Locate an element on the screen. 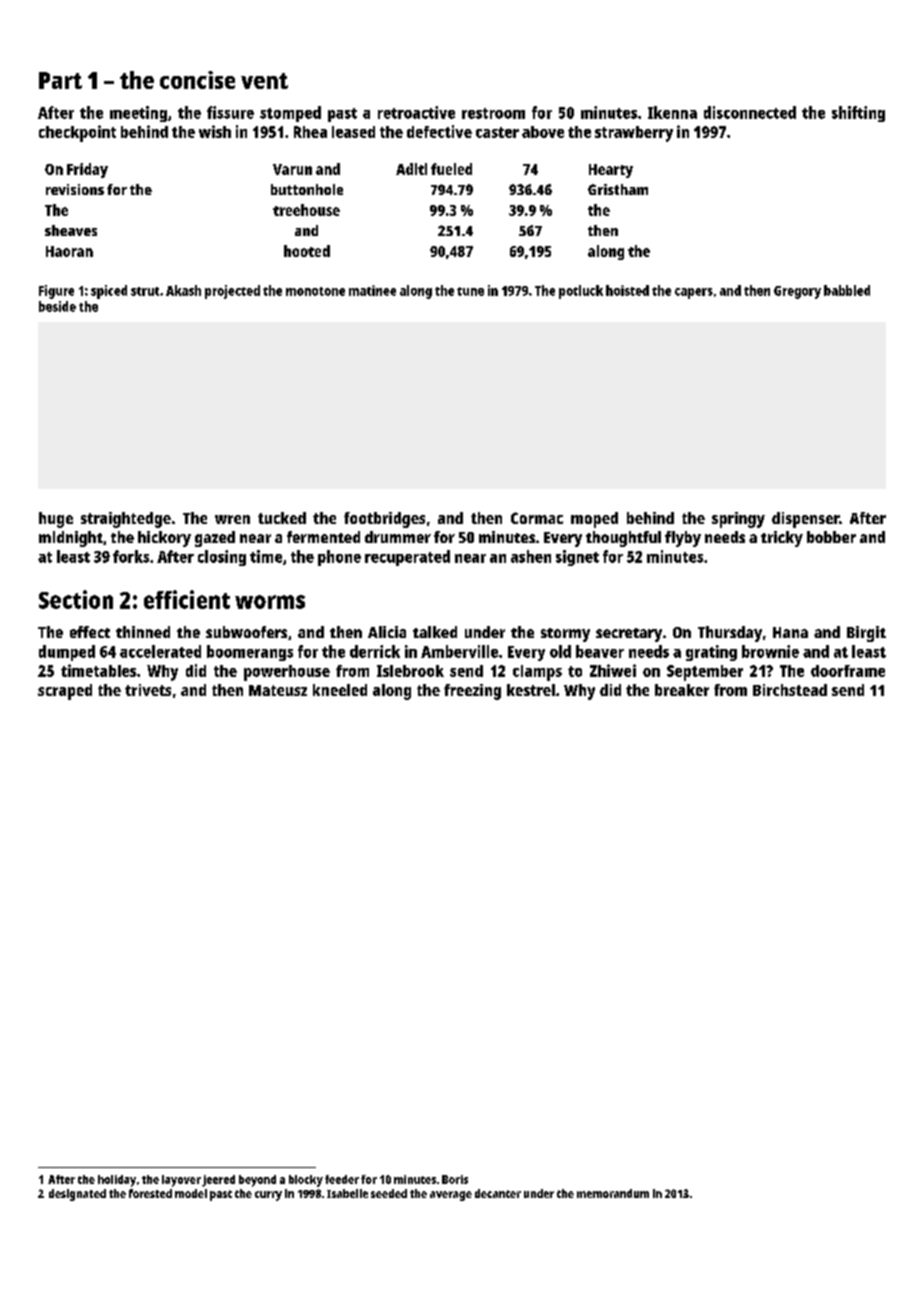  holiday is located at coordinates (117, 1181).
